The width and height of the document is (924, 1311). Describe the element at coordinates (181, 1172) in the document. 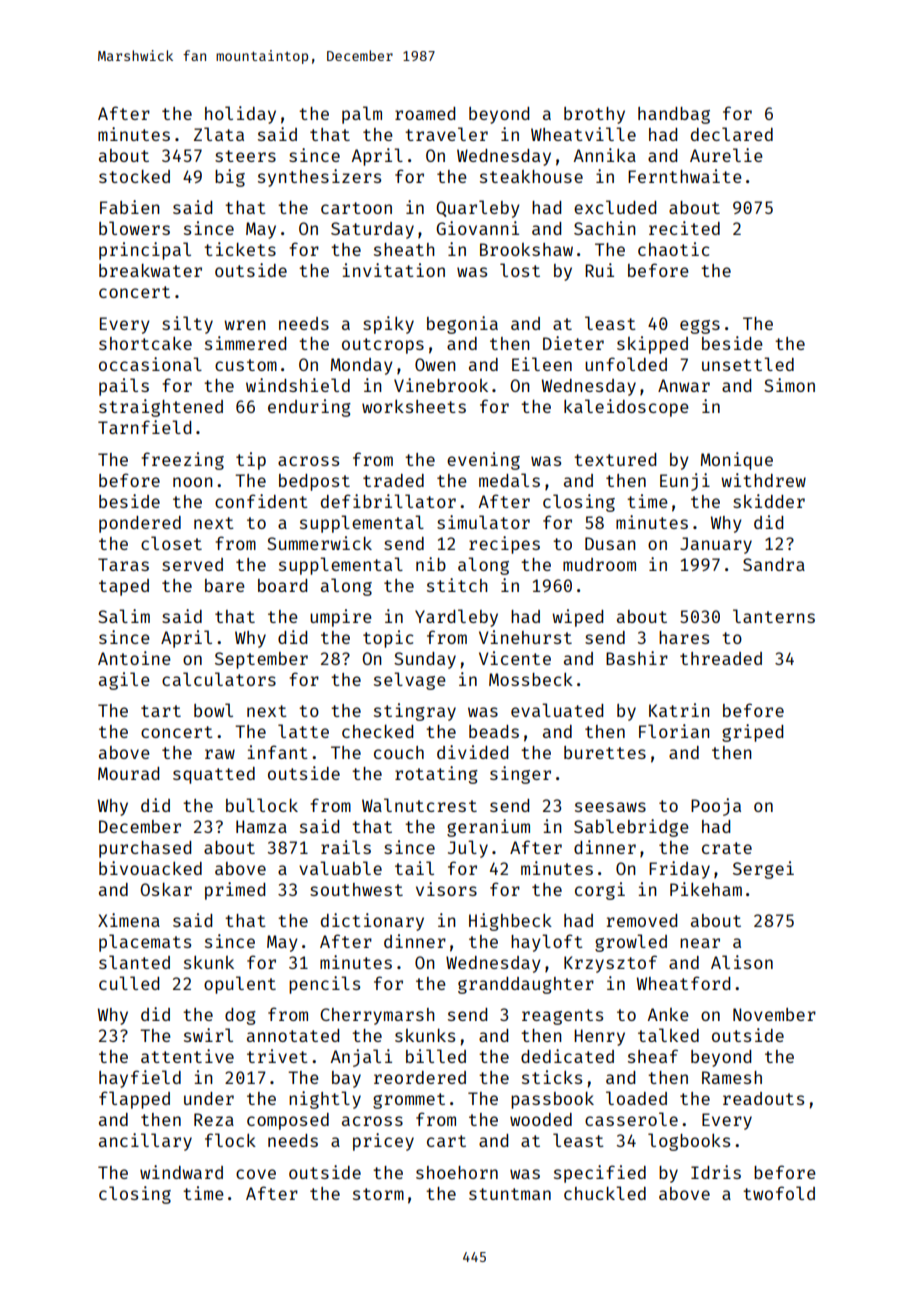

I see `windward` at that location.
